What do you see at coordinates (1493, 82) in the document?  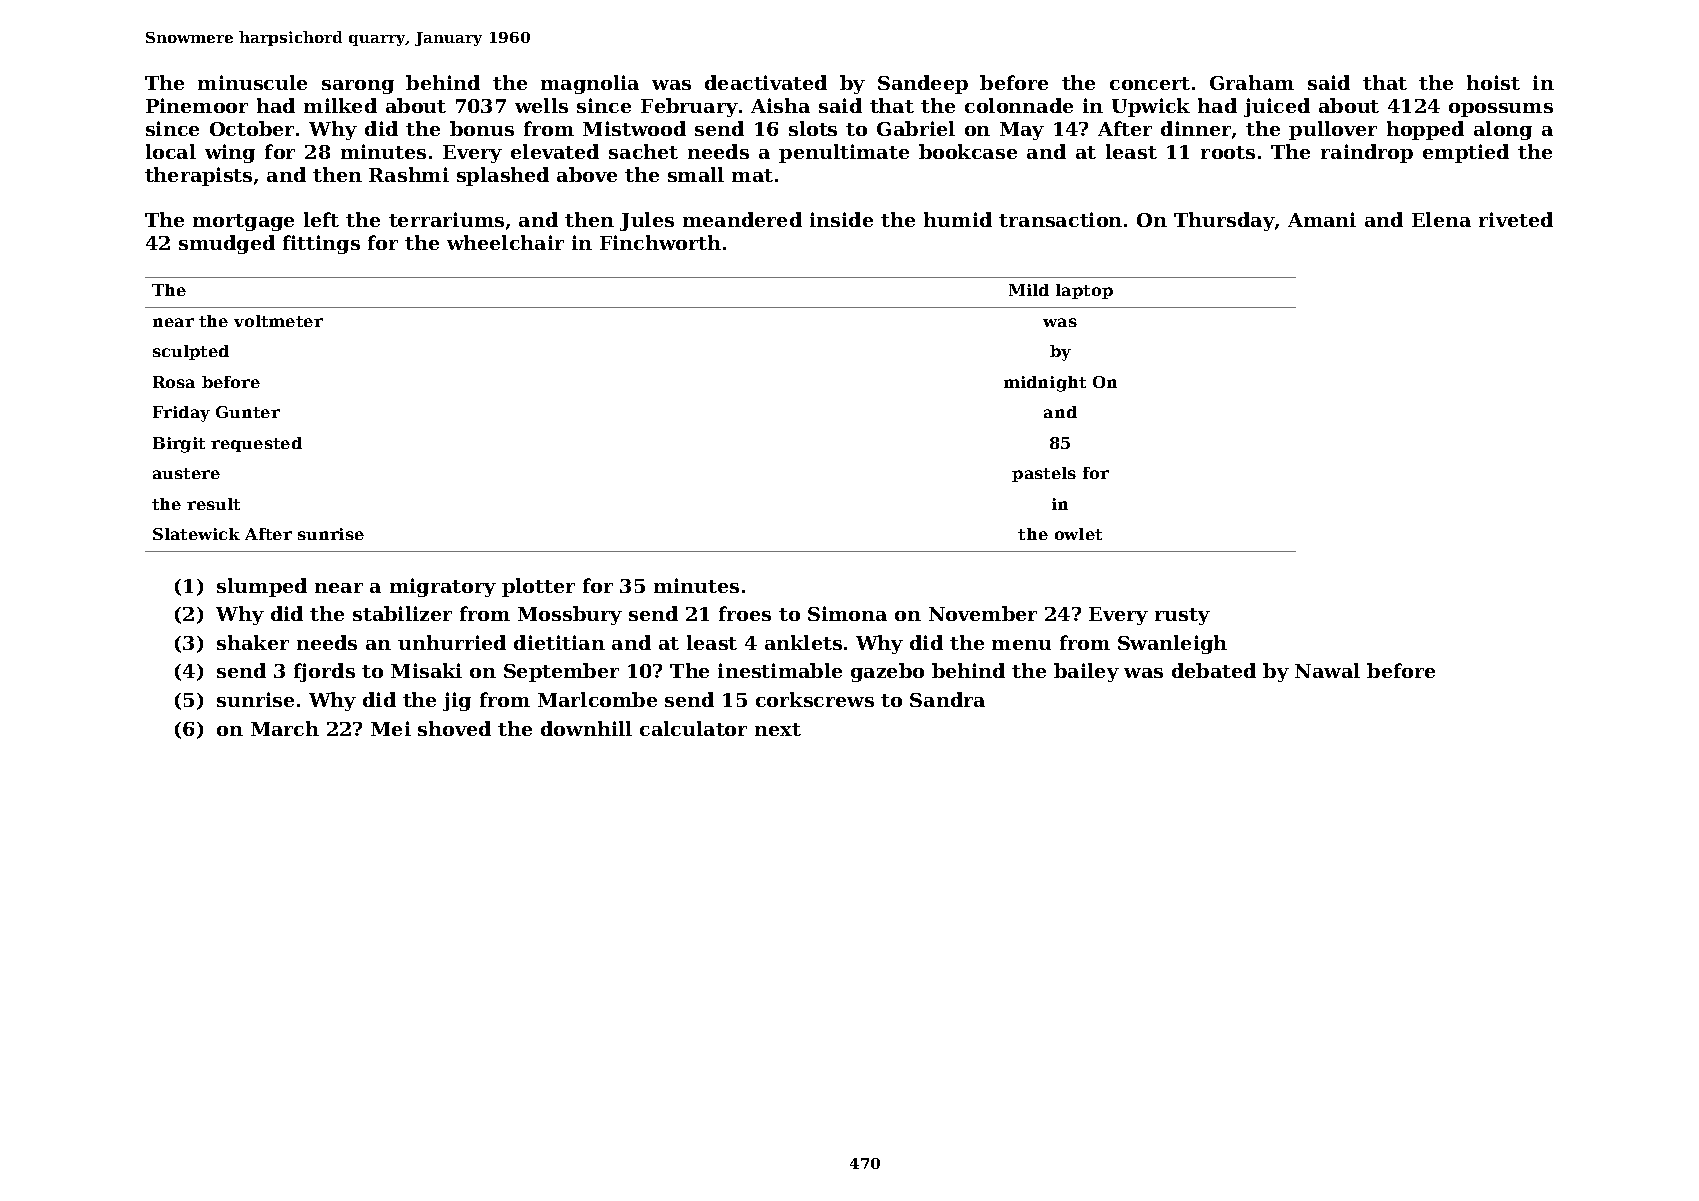 I see `hoist` at bounding box center [1493, 82].
